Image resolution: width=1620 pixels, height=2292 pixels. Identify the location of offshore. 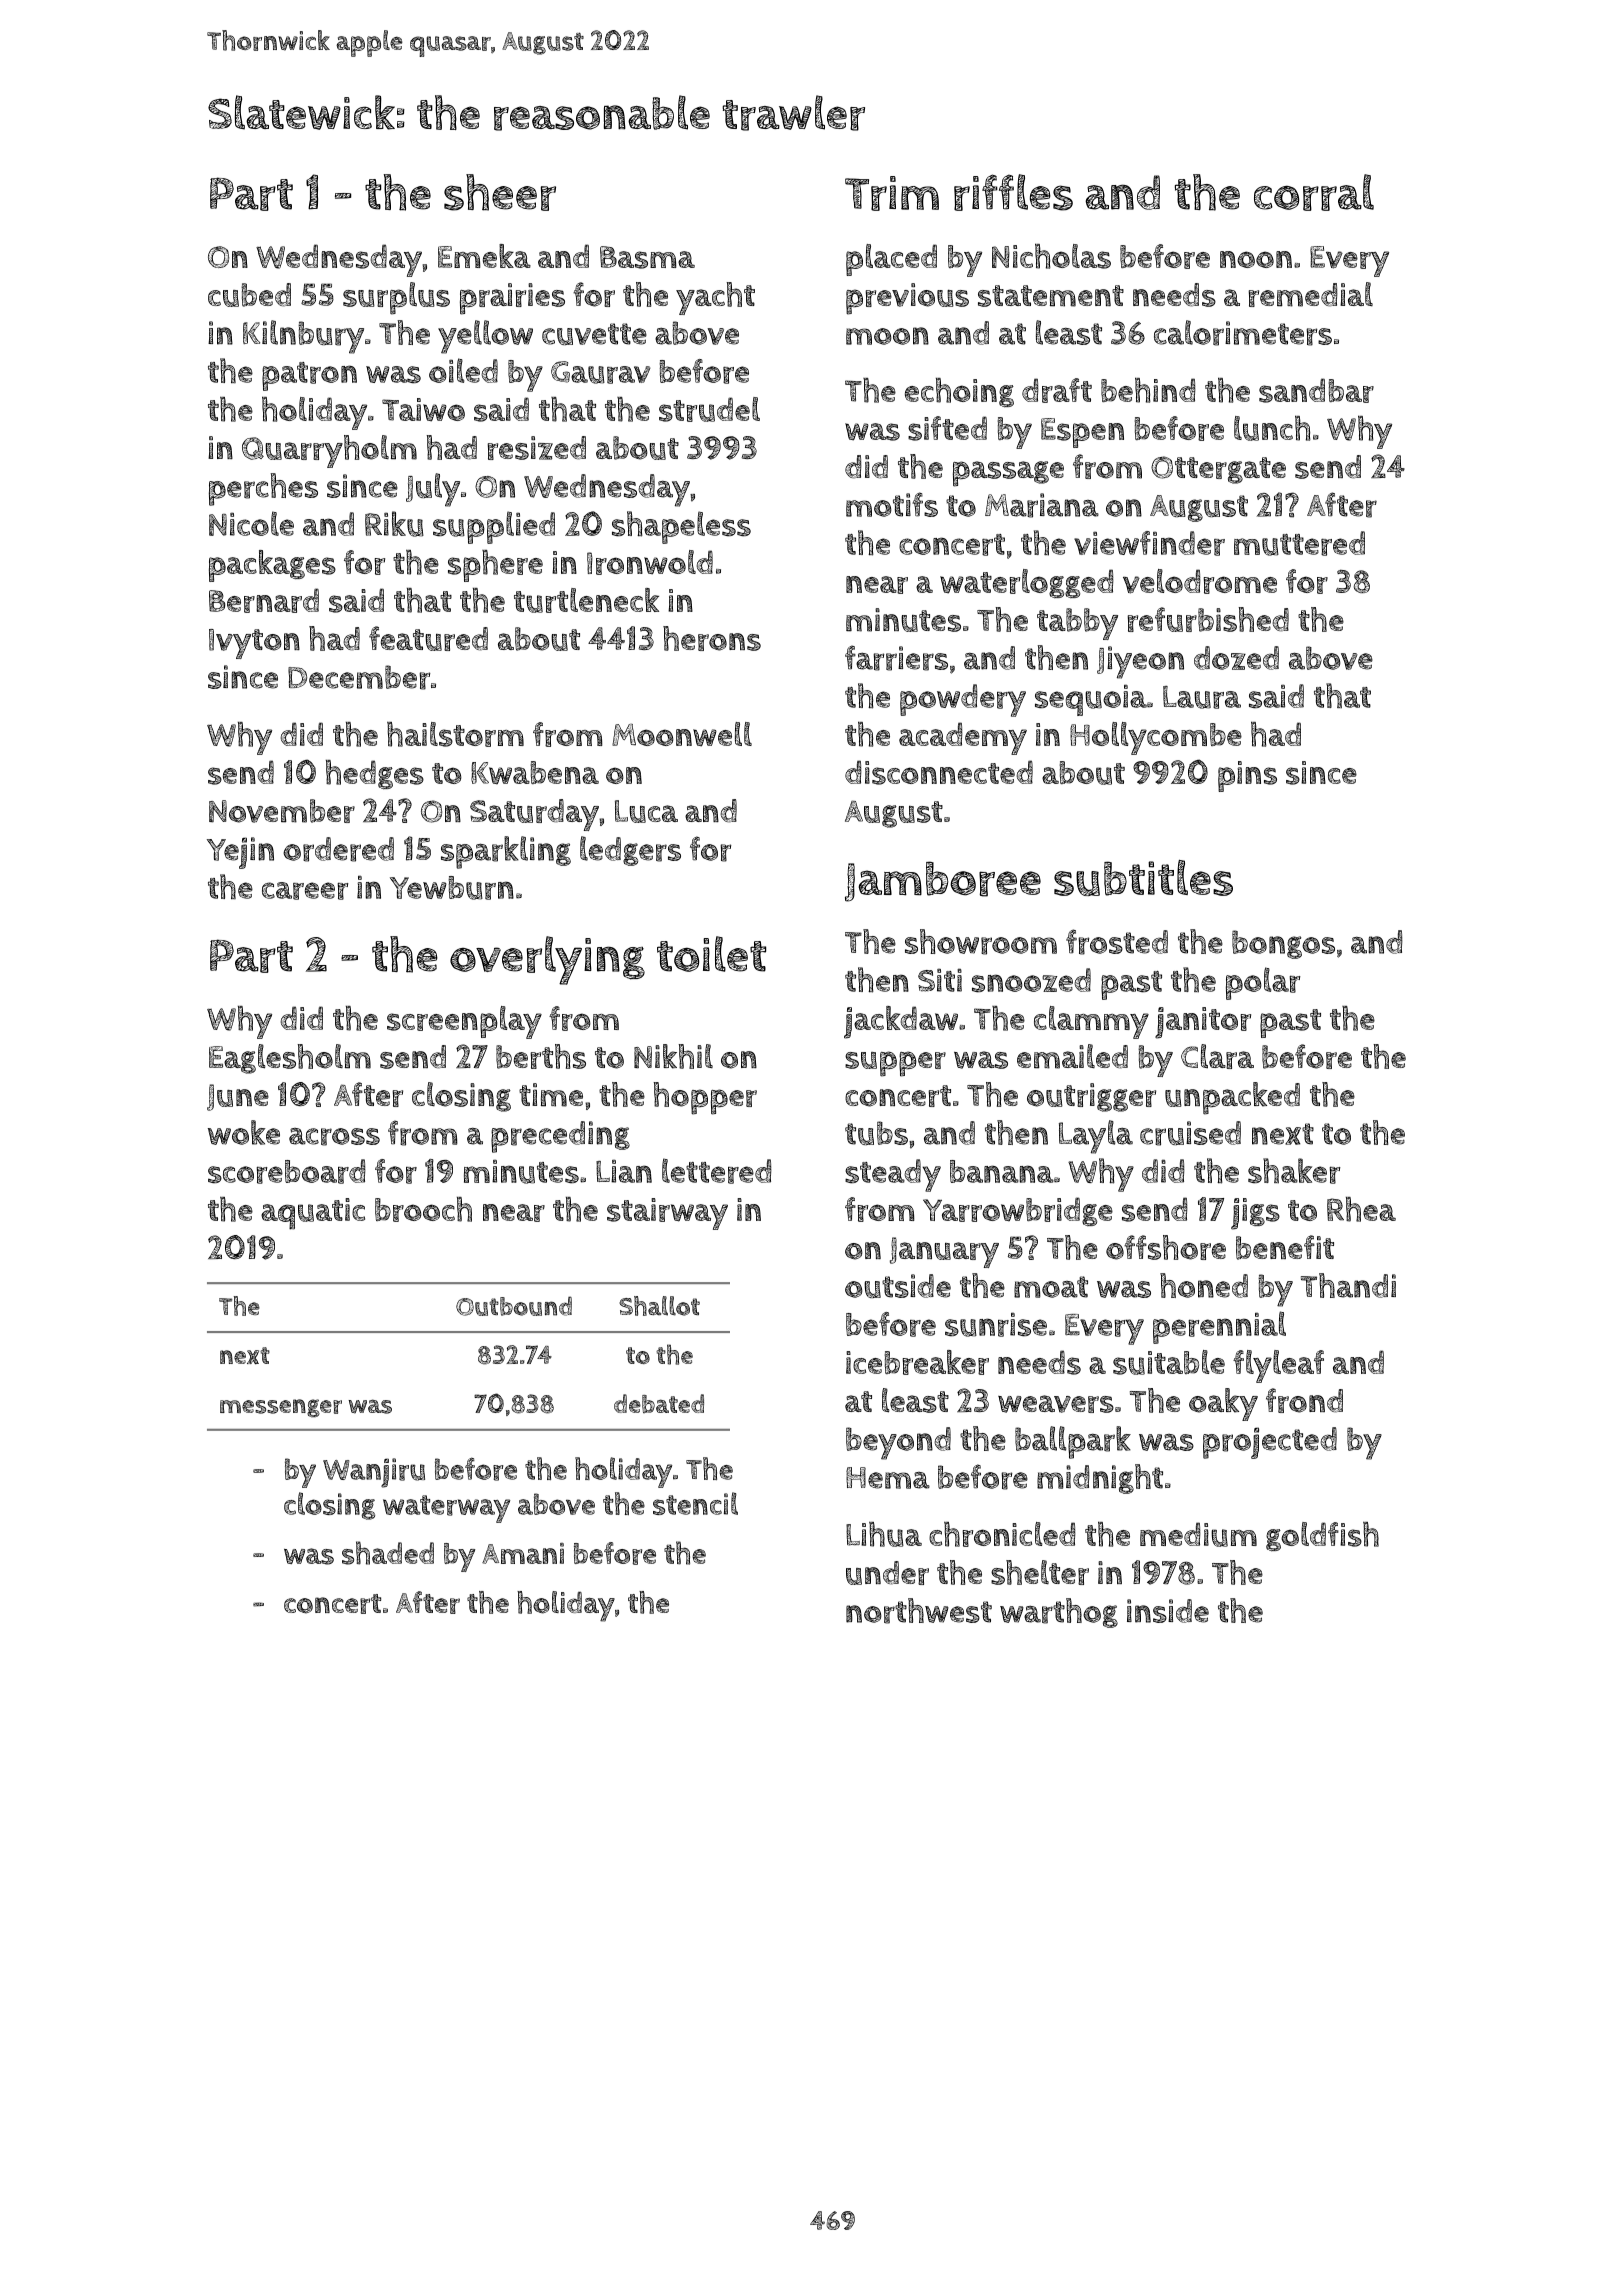
(1166, 1247).
